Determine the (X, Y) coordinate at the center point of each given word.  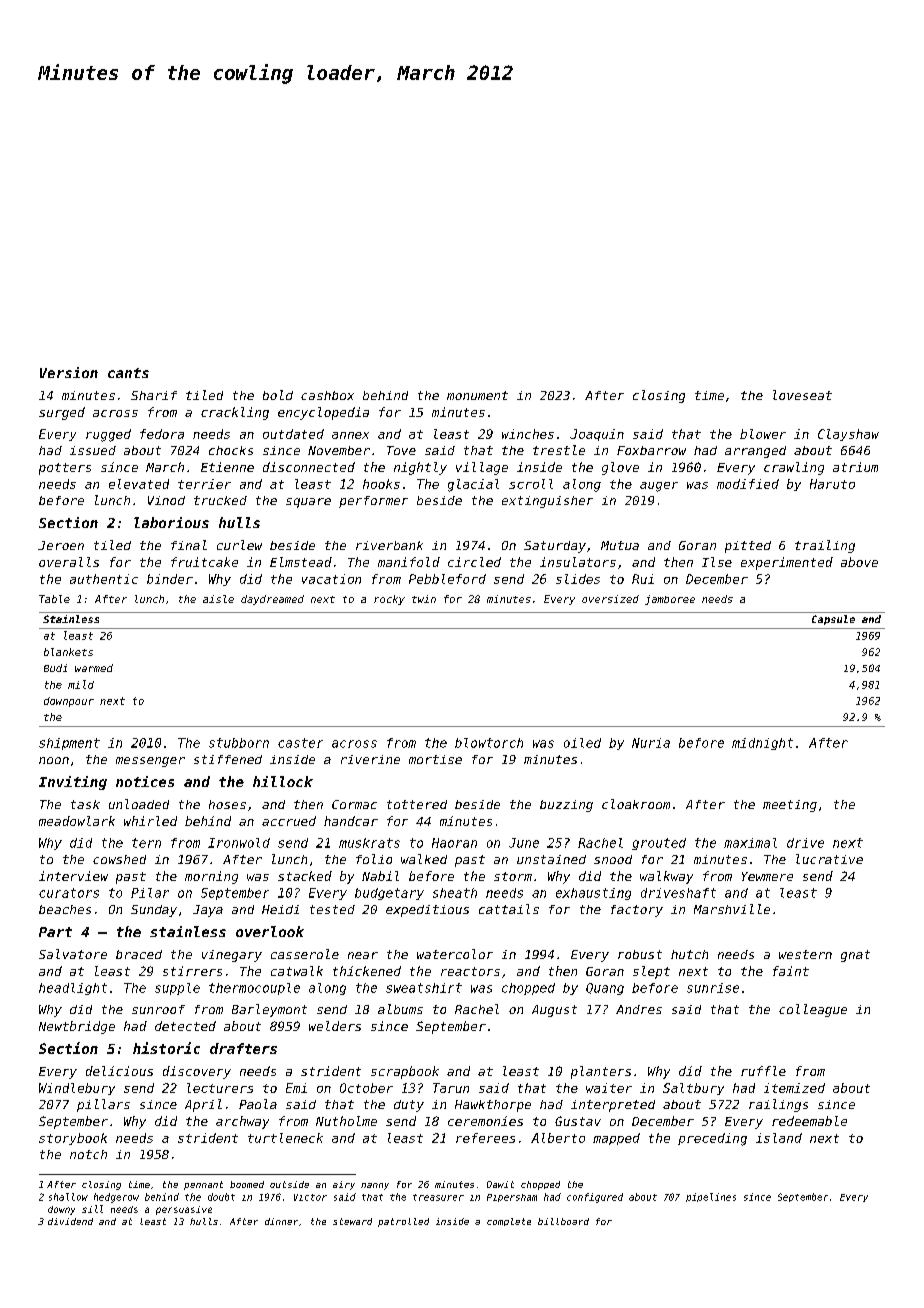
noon (54, 760)
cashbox (327, 395)
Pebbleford (447, 579)
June (524, 843)
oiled (582, 743)
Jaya (208, 911)
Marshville (732, 909)
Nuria (651, 743)
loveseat (802, 395)
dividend (70, 1221)
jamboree (670, 600)
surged (62, 413)
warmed (94, 668)
